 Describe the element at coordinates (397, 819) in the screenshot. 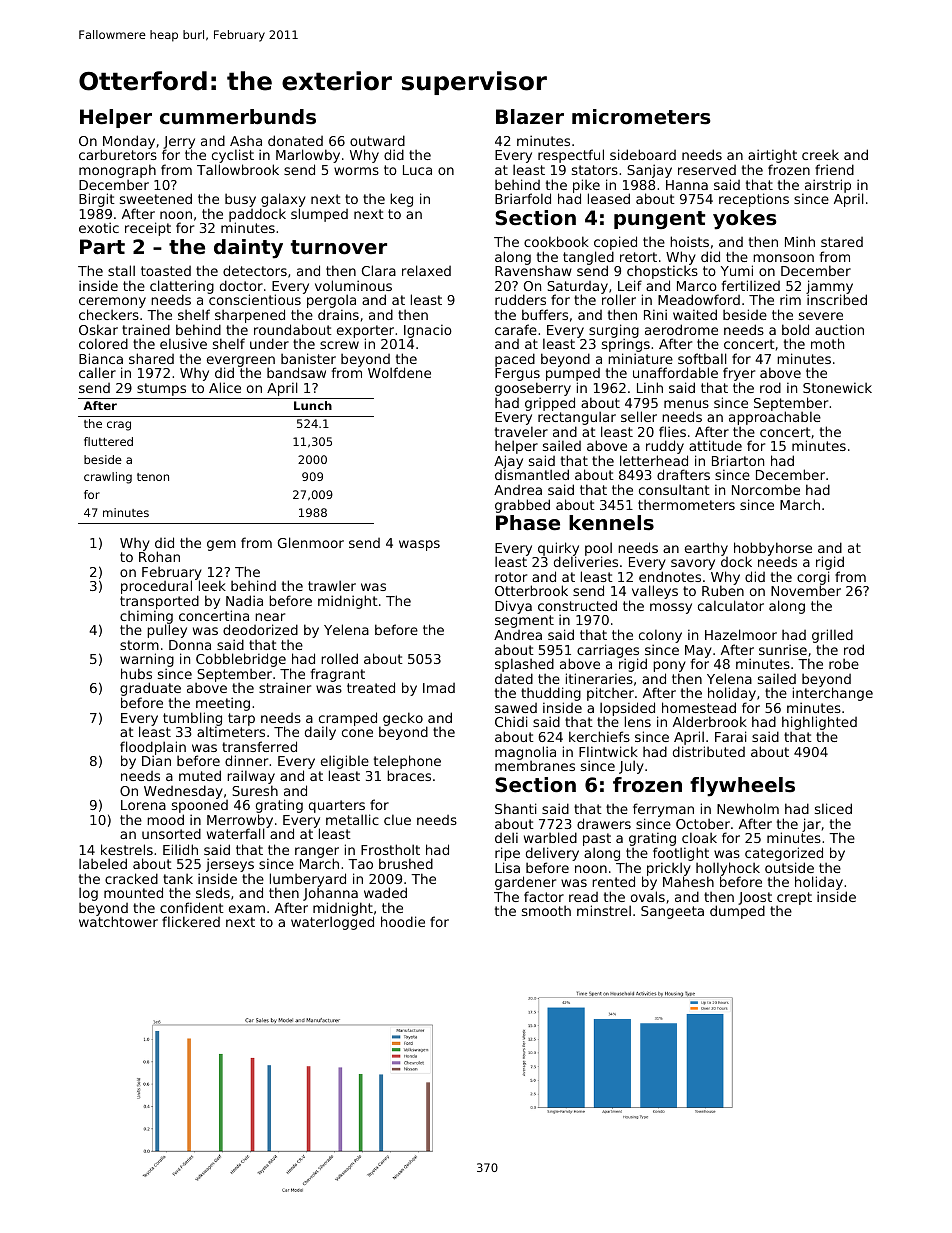

I see `clue` at that location.
